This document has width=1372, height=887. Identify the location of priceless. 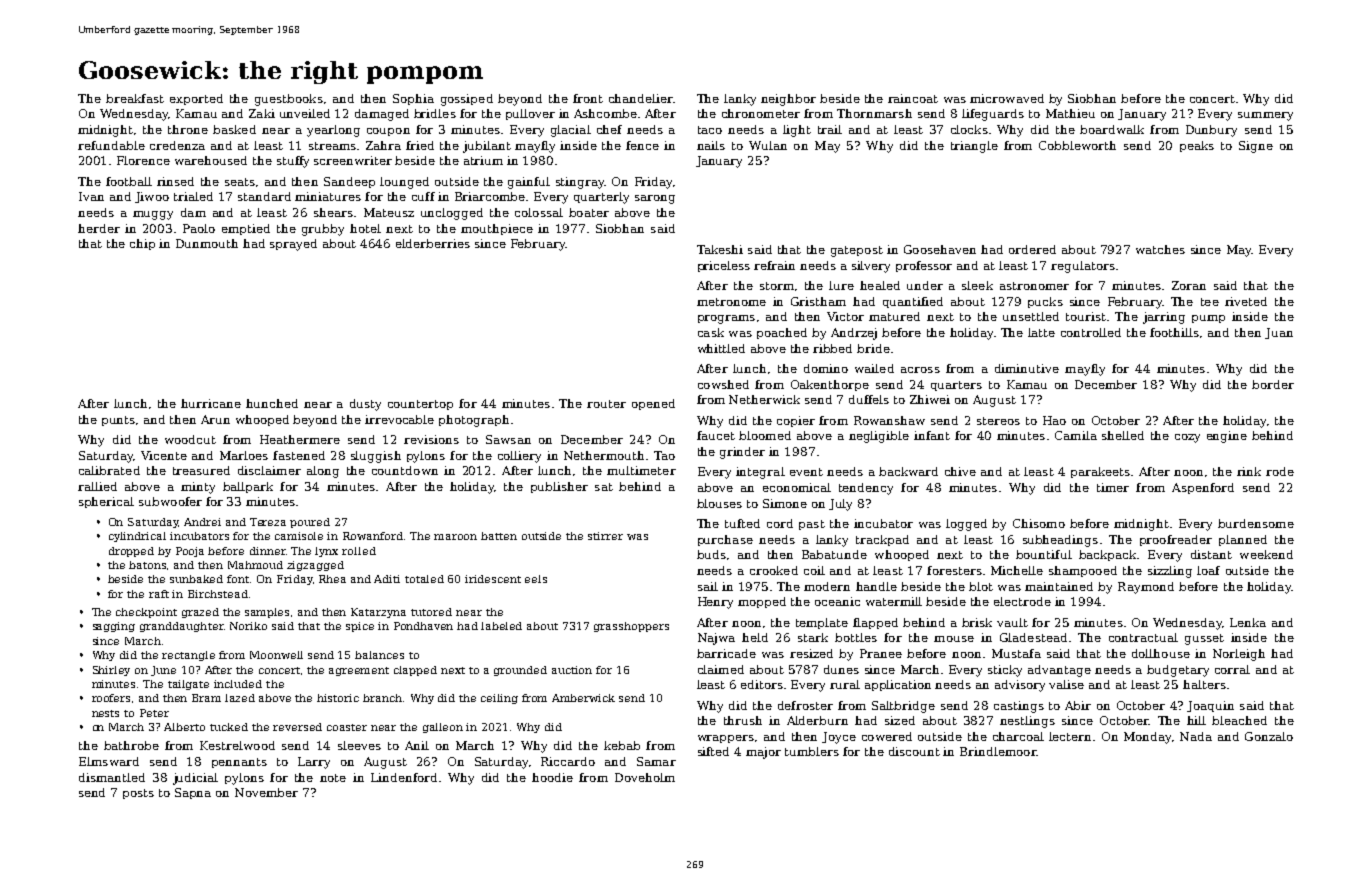
(724, 266).
